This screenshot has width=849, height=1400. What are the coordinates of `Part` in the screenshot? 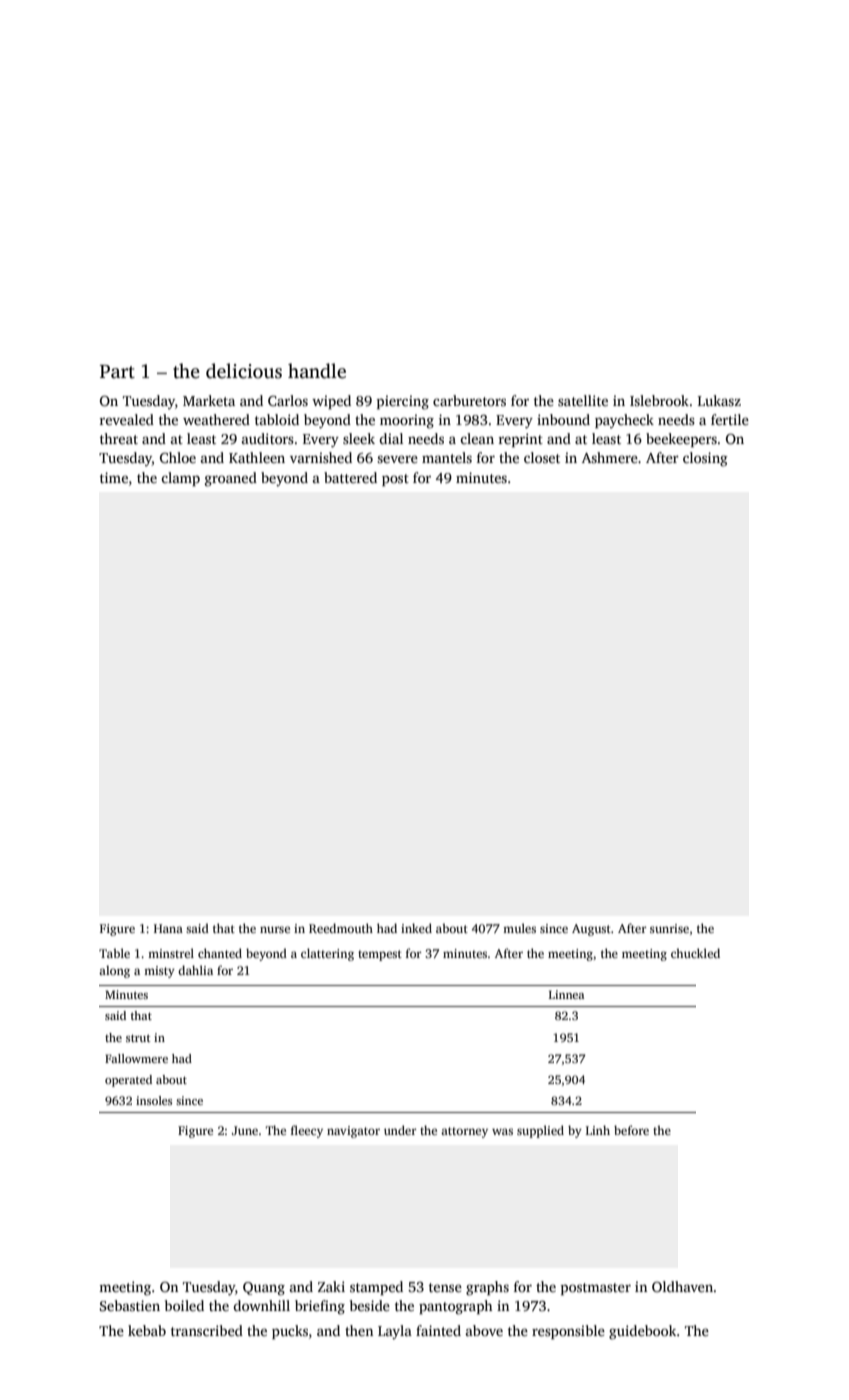 It's located at (117, 372).
